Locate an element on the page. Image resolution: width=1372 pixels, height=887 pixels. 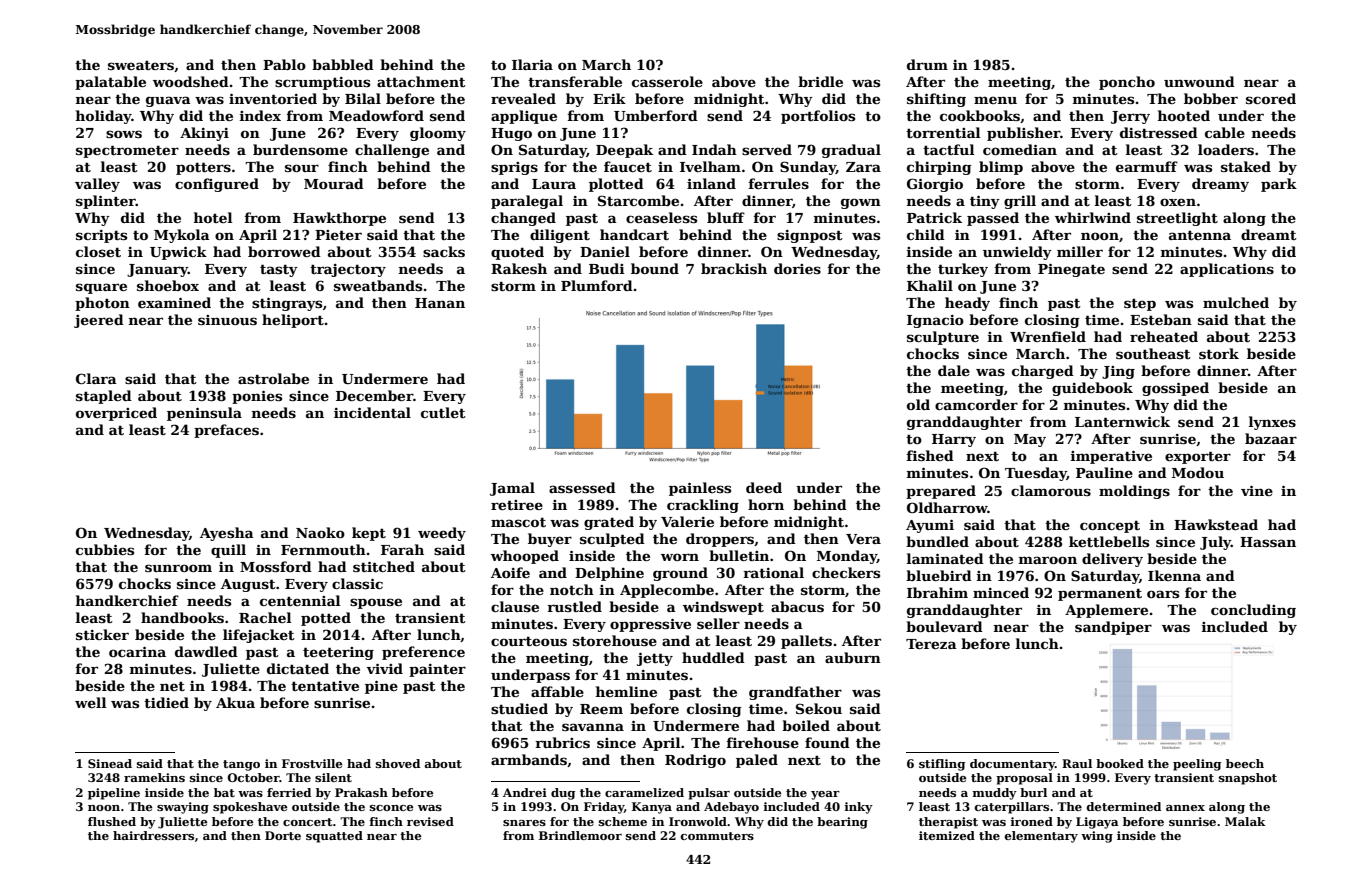
Hanan is located at coordinates (440, 303).
